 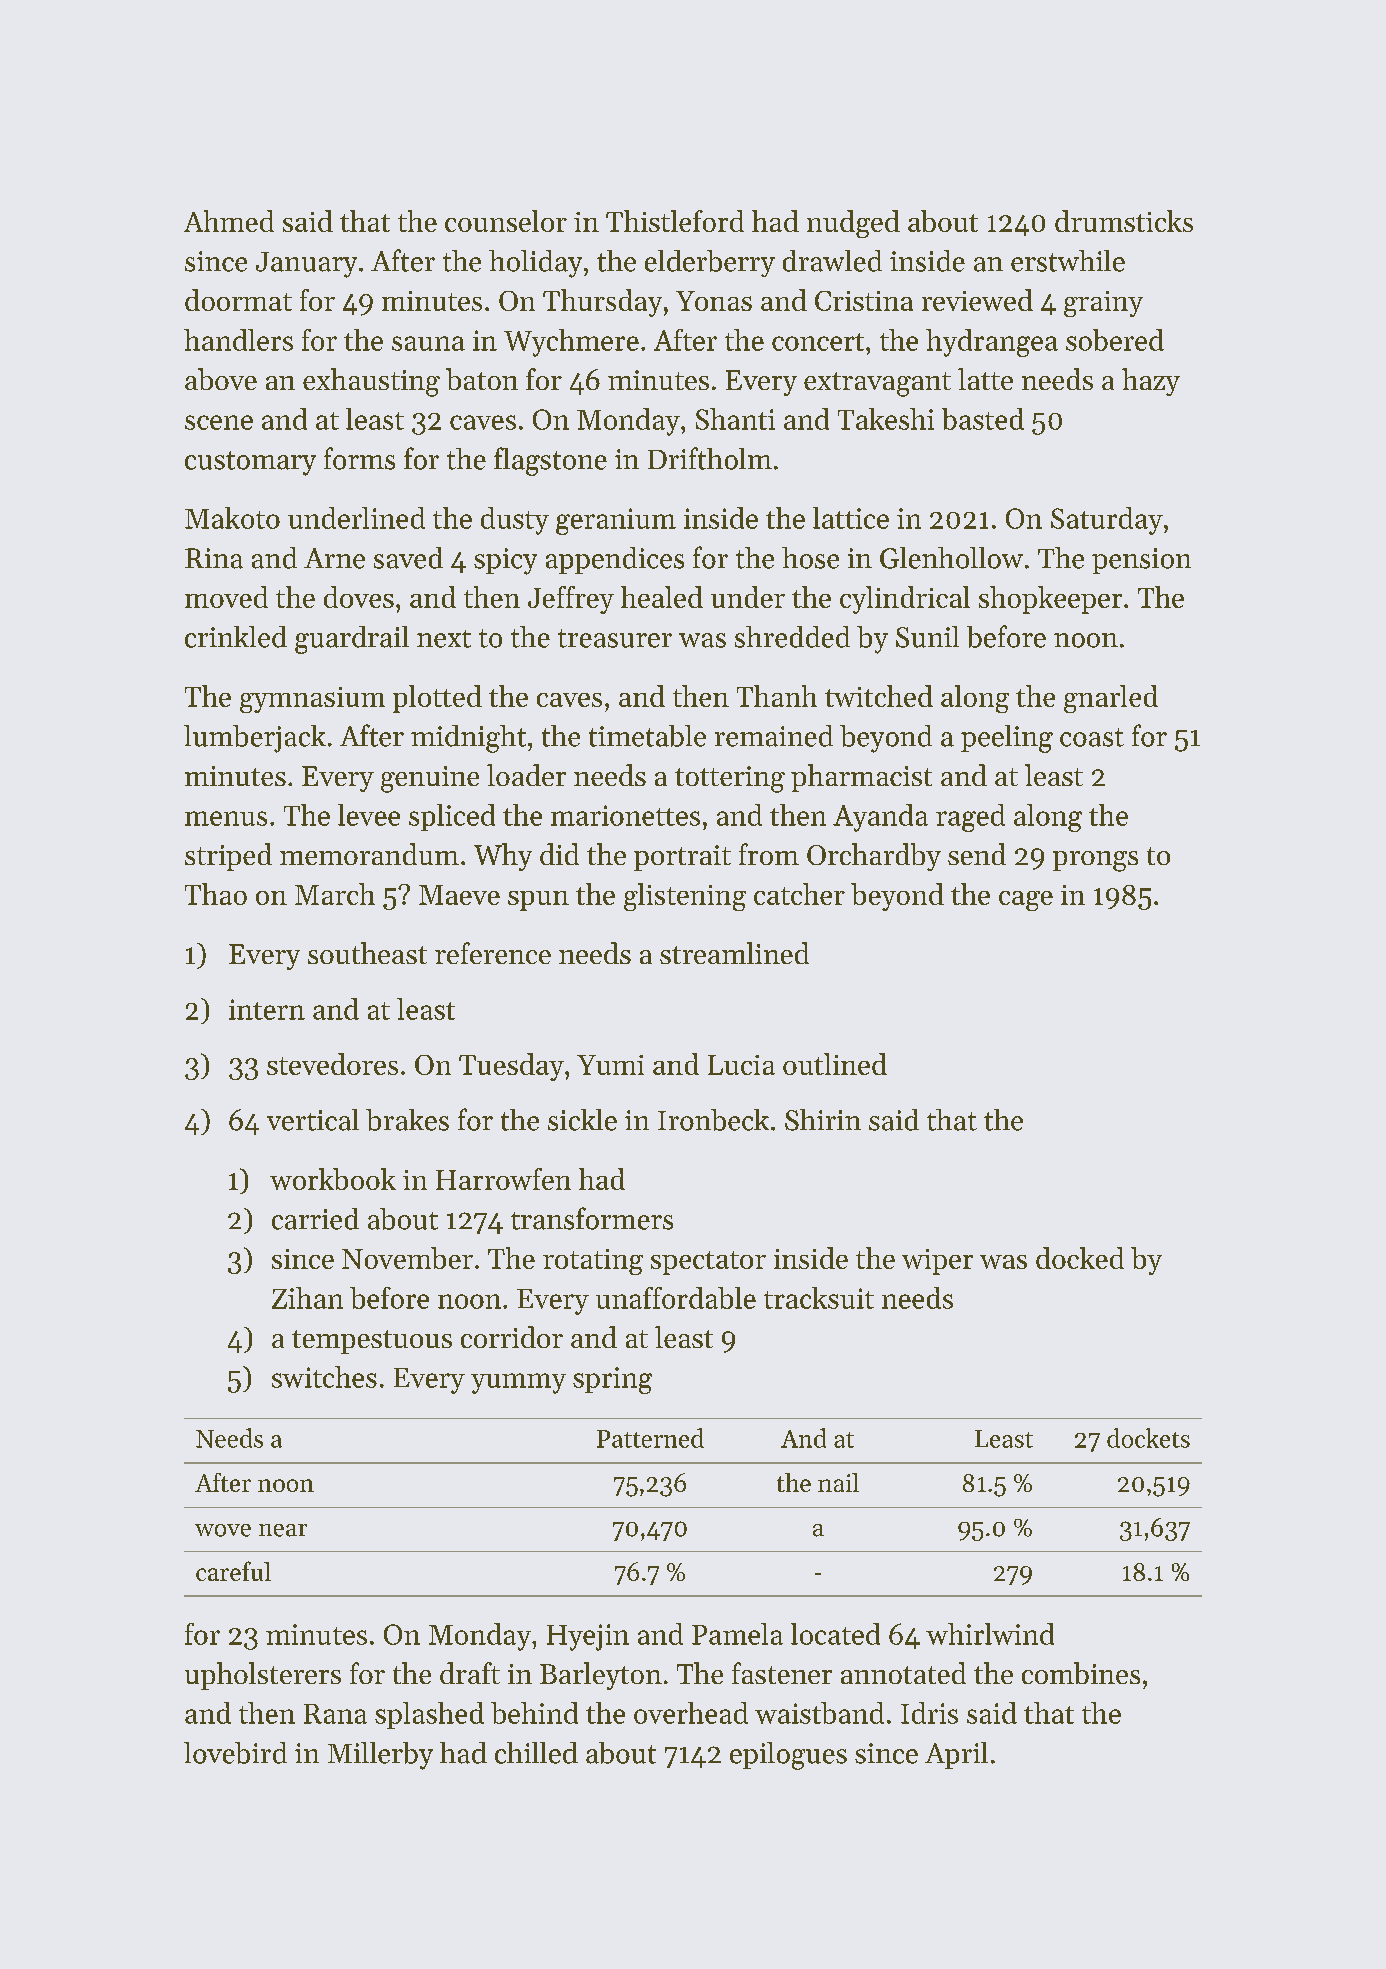 I want to click on doves, so click(x=359, y=597).
